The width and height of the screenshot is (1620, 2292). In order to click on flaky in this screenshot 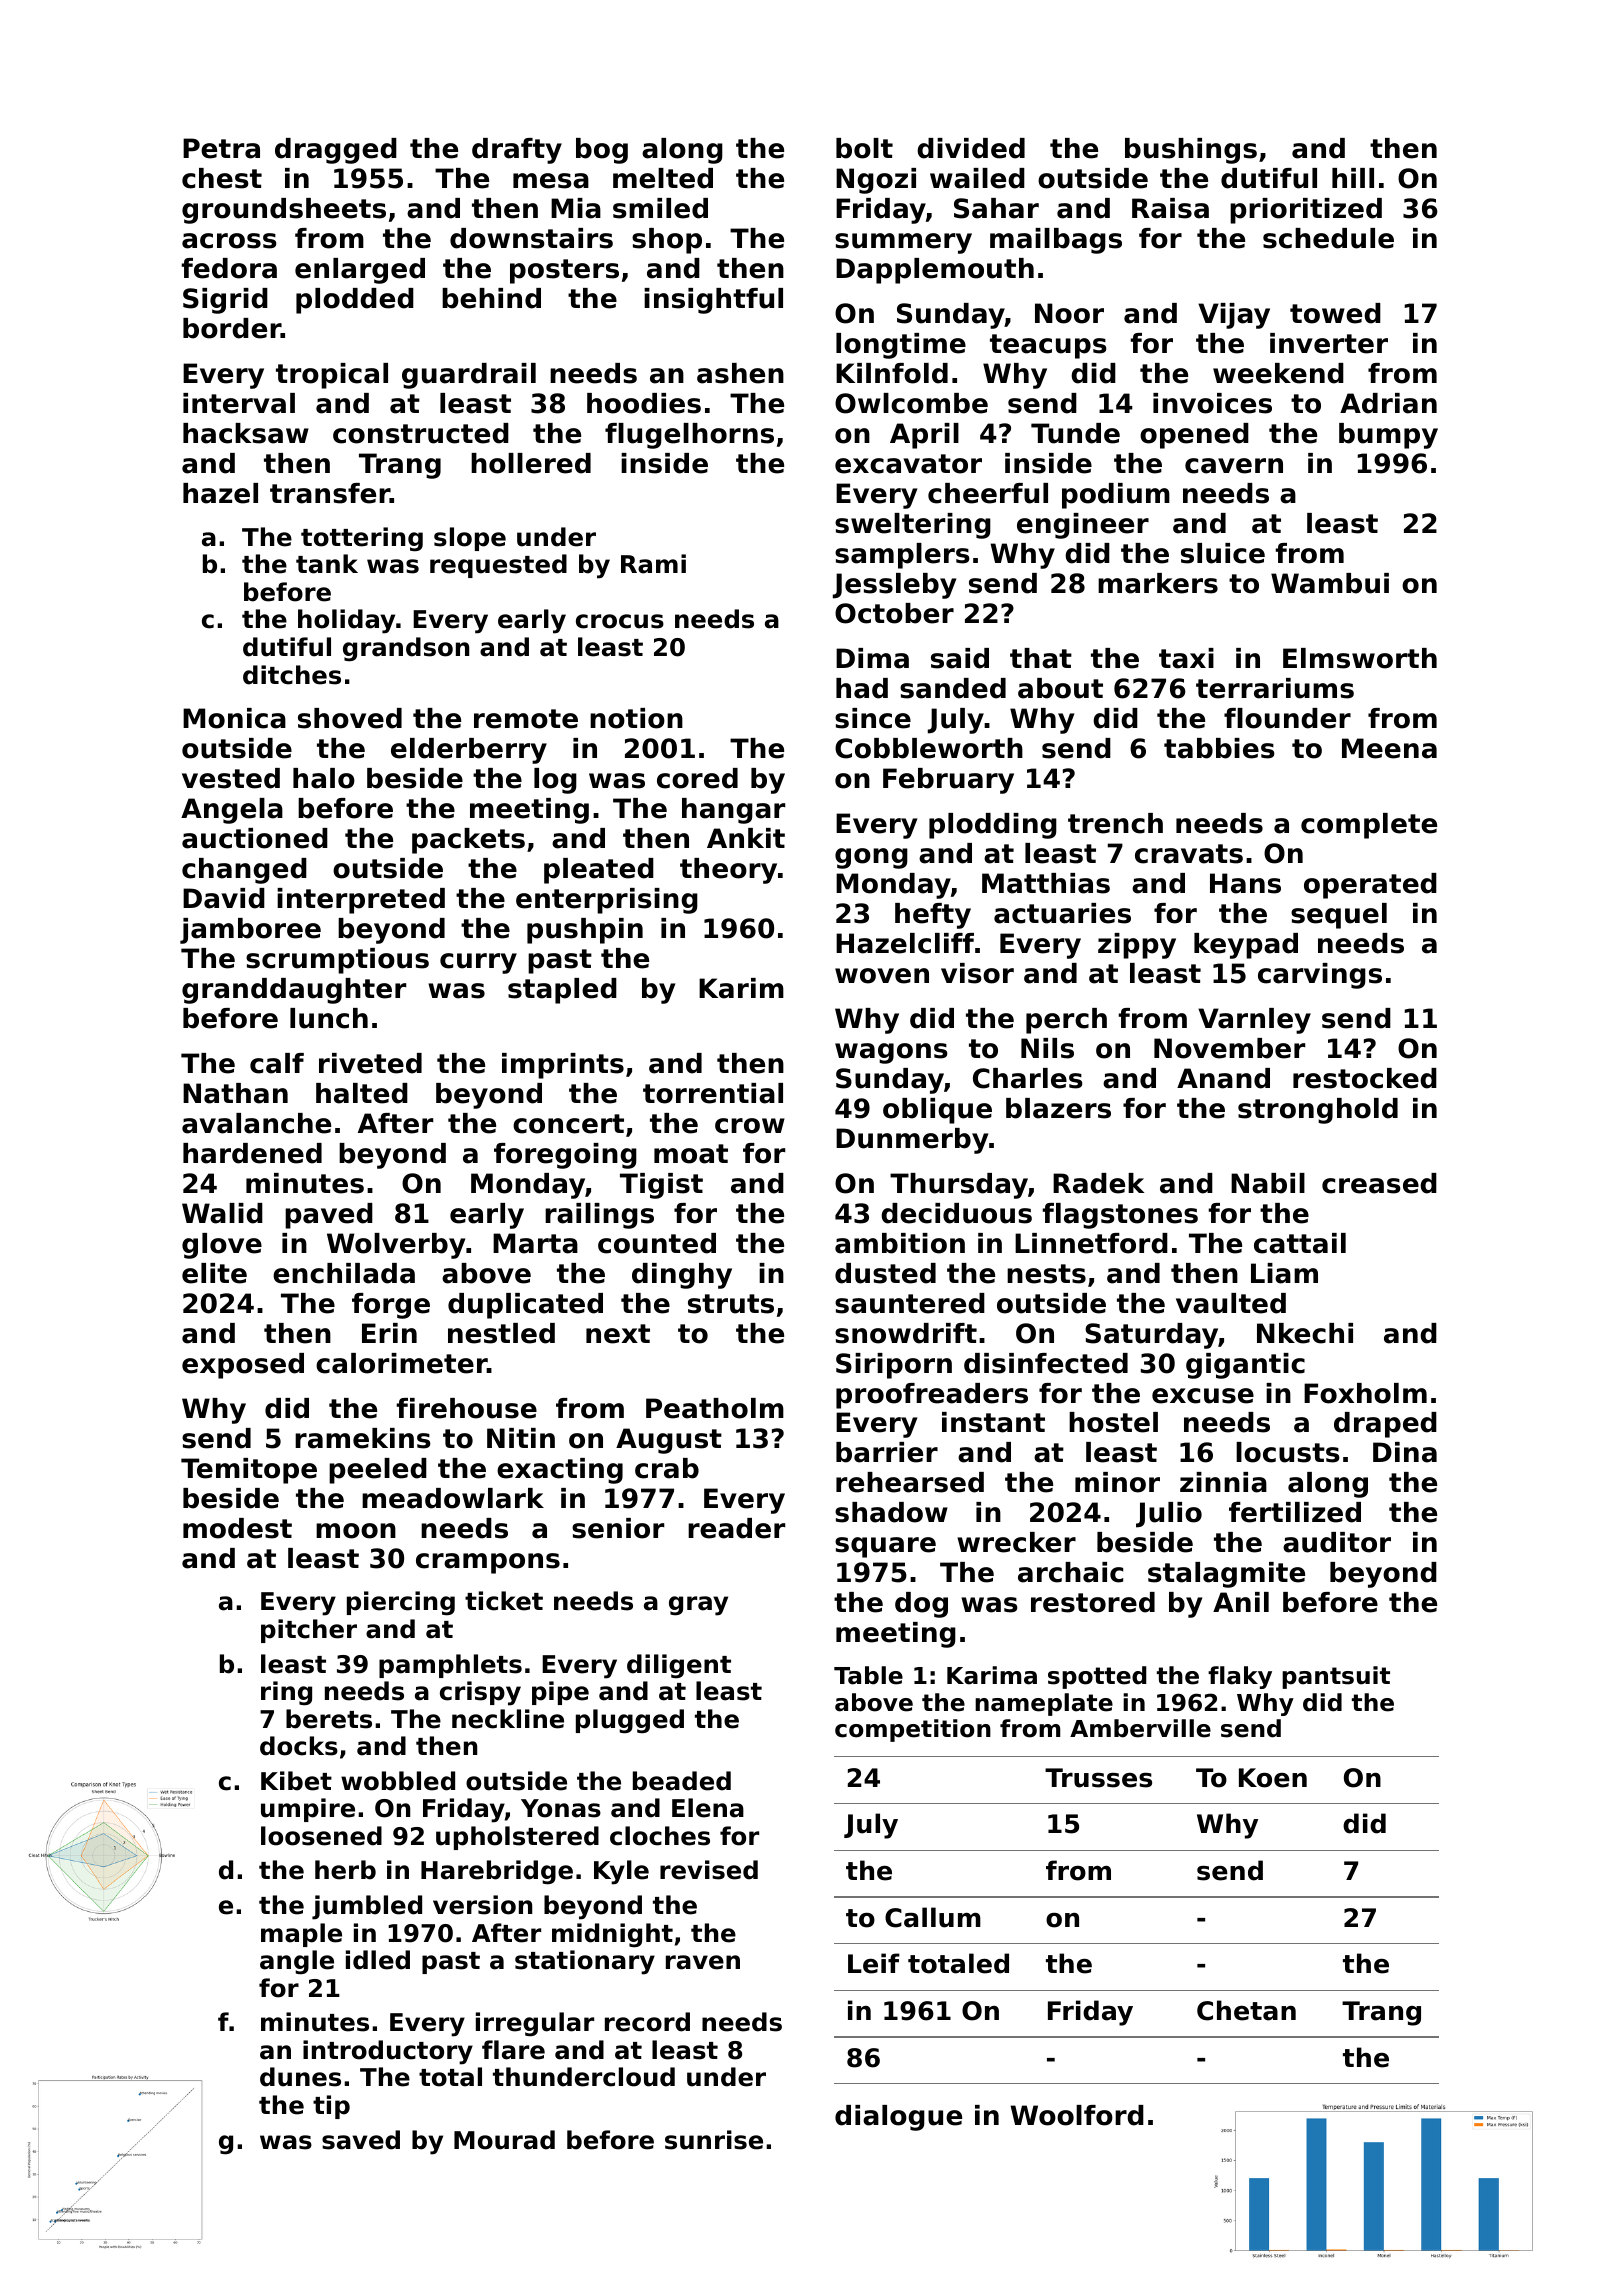, I will do `click(1240, 1677)`.
